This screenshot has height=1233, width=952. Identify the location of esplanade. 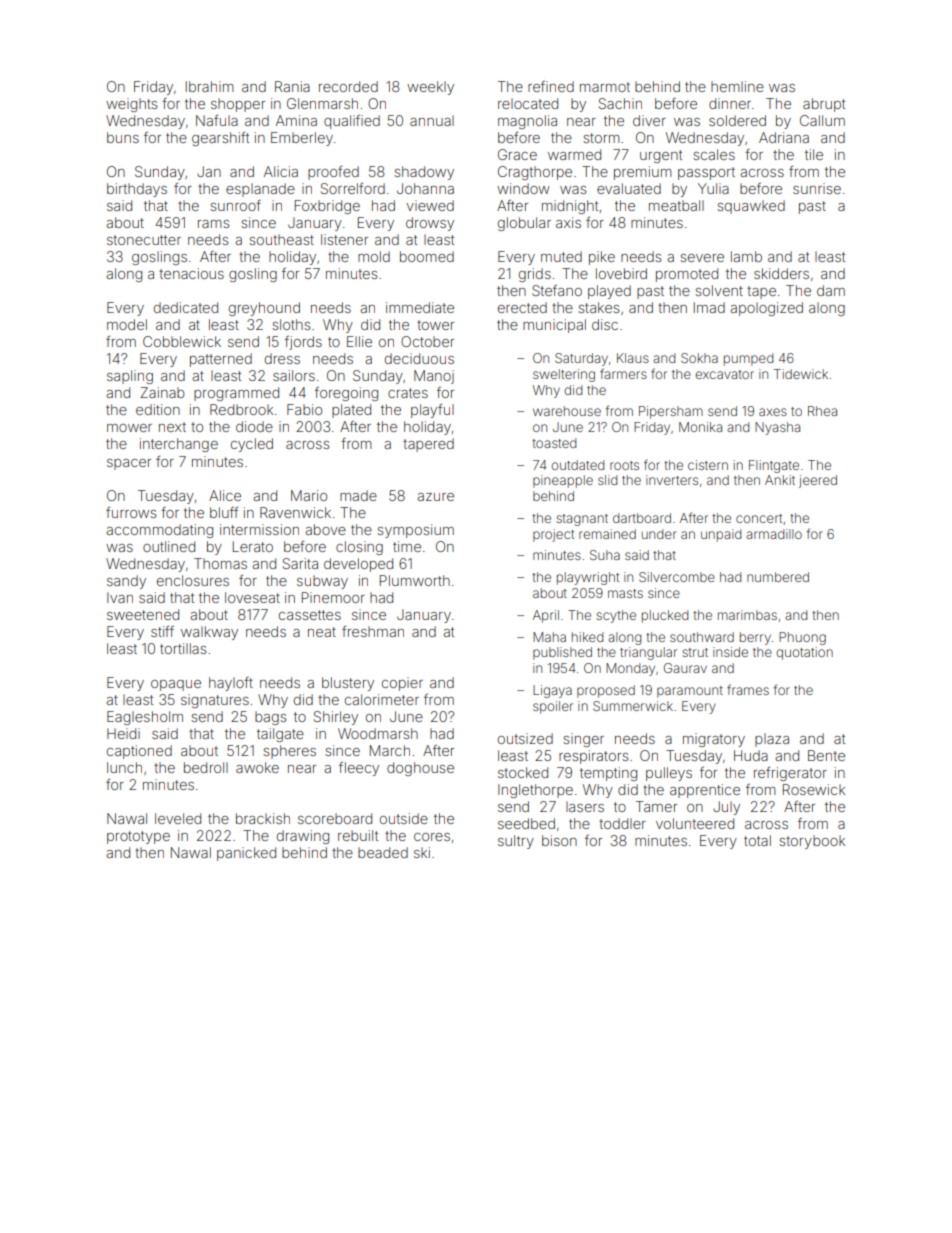
(260, 190).
